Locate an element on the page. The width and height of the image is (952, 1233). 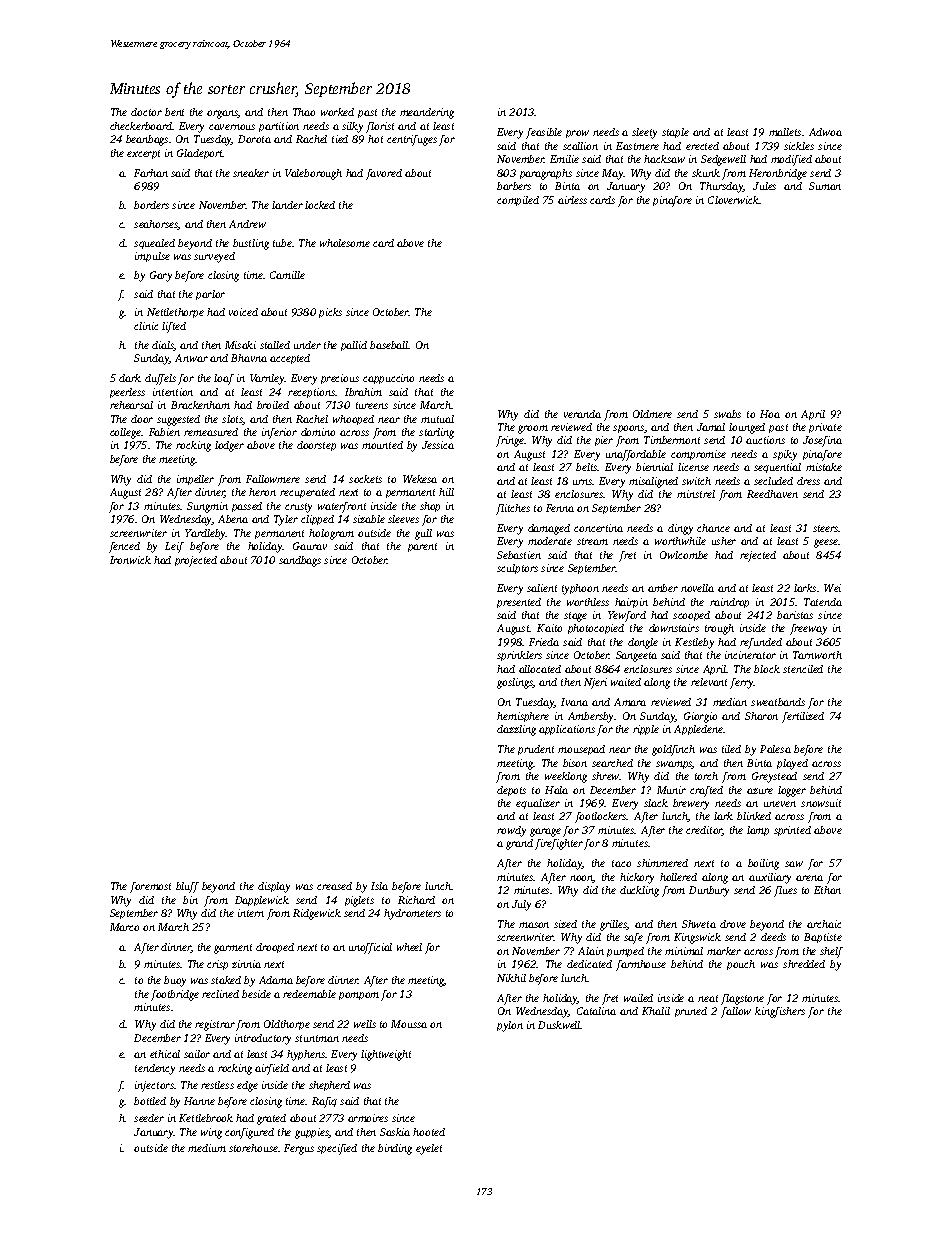
fenced is located at coordinates (124, 547).
